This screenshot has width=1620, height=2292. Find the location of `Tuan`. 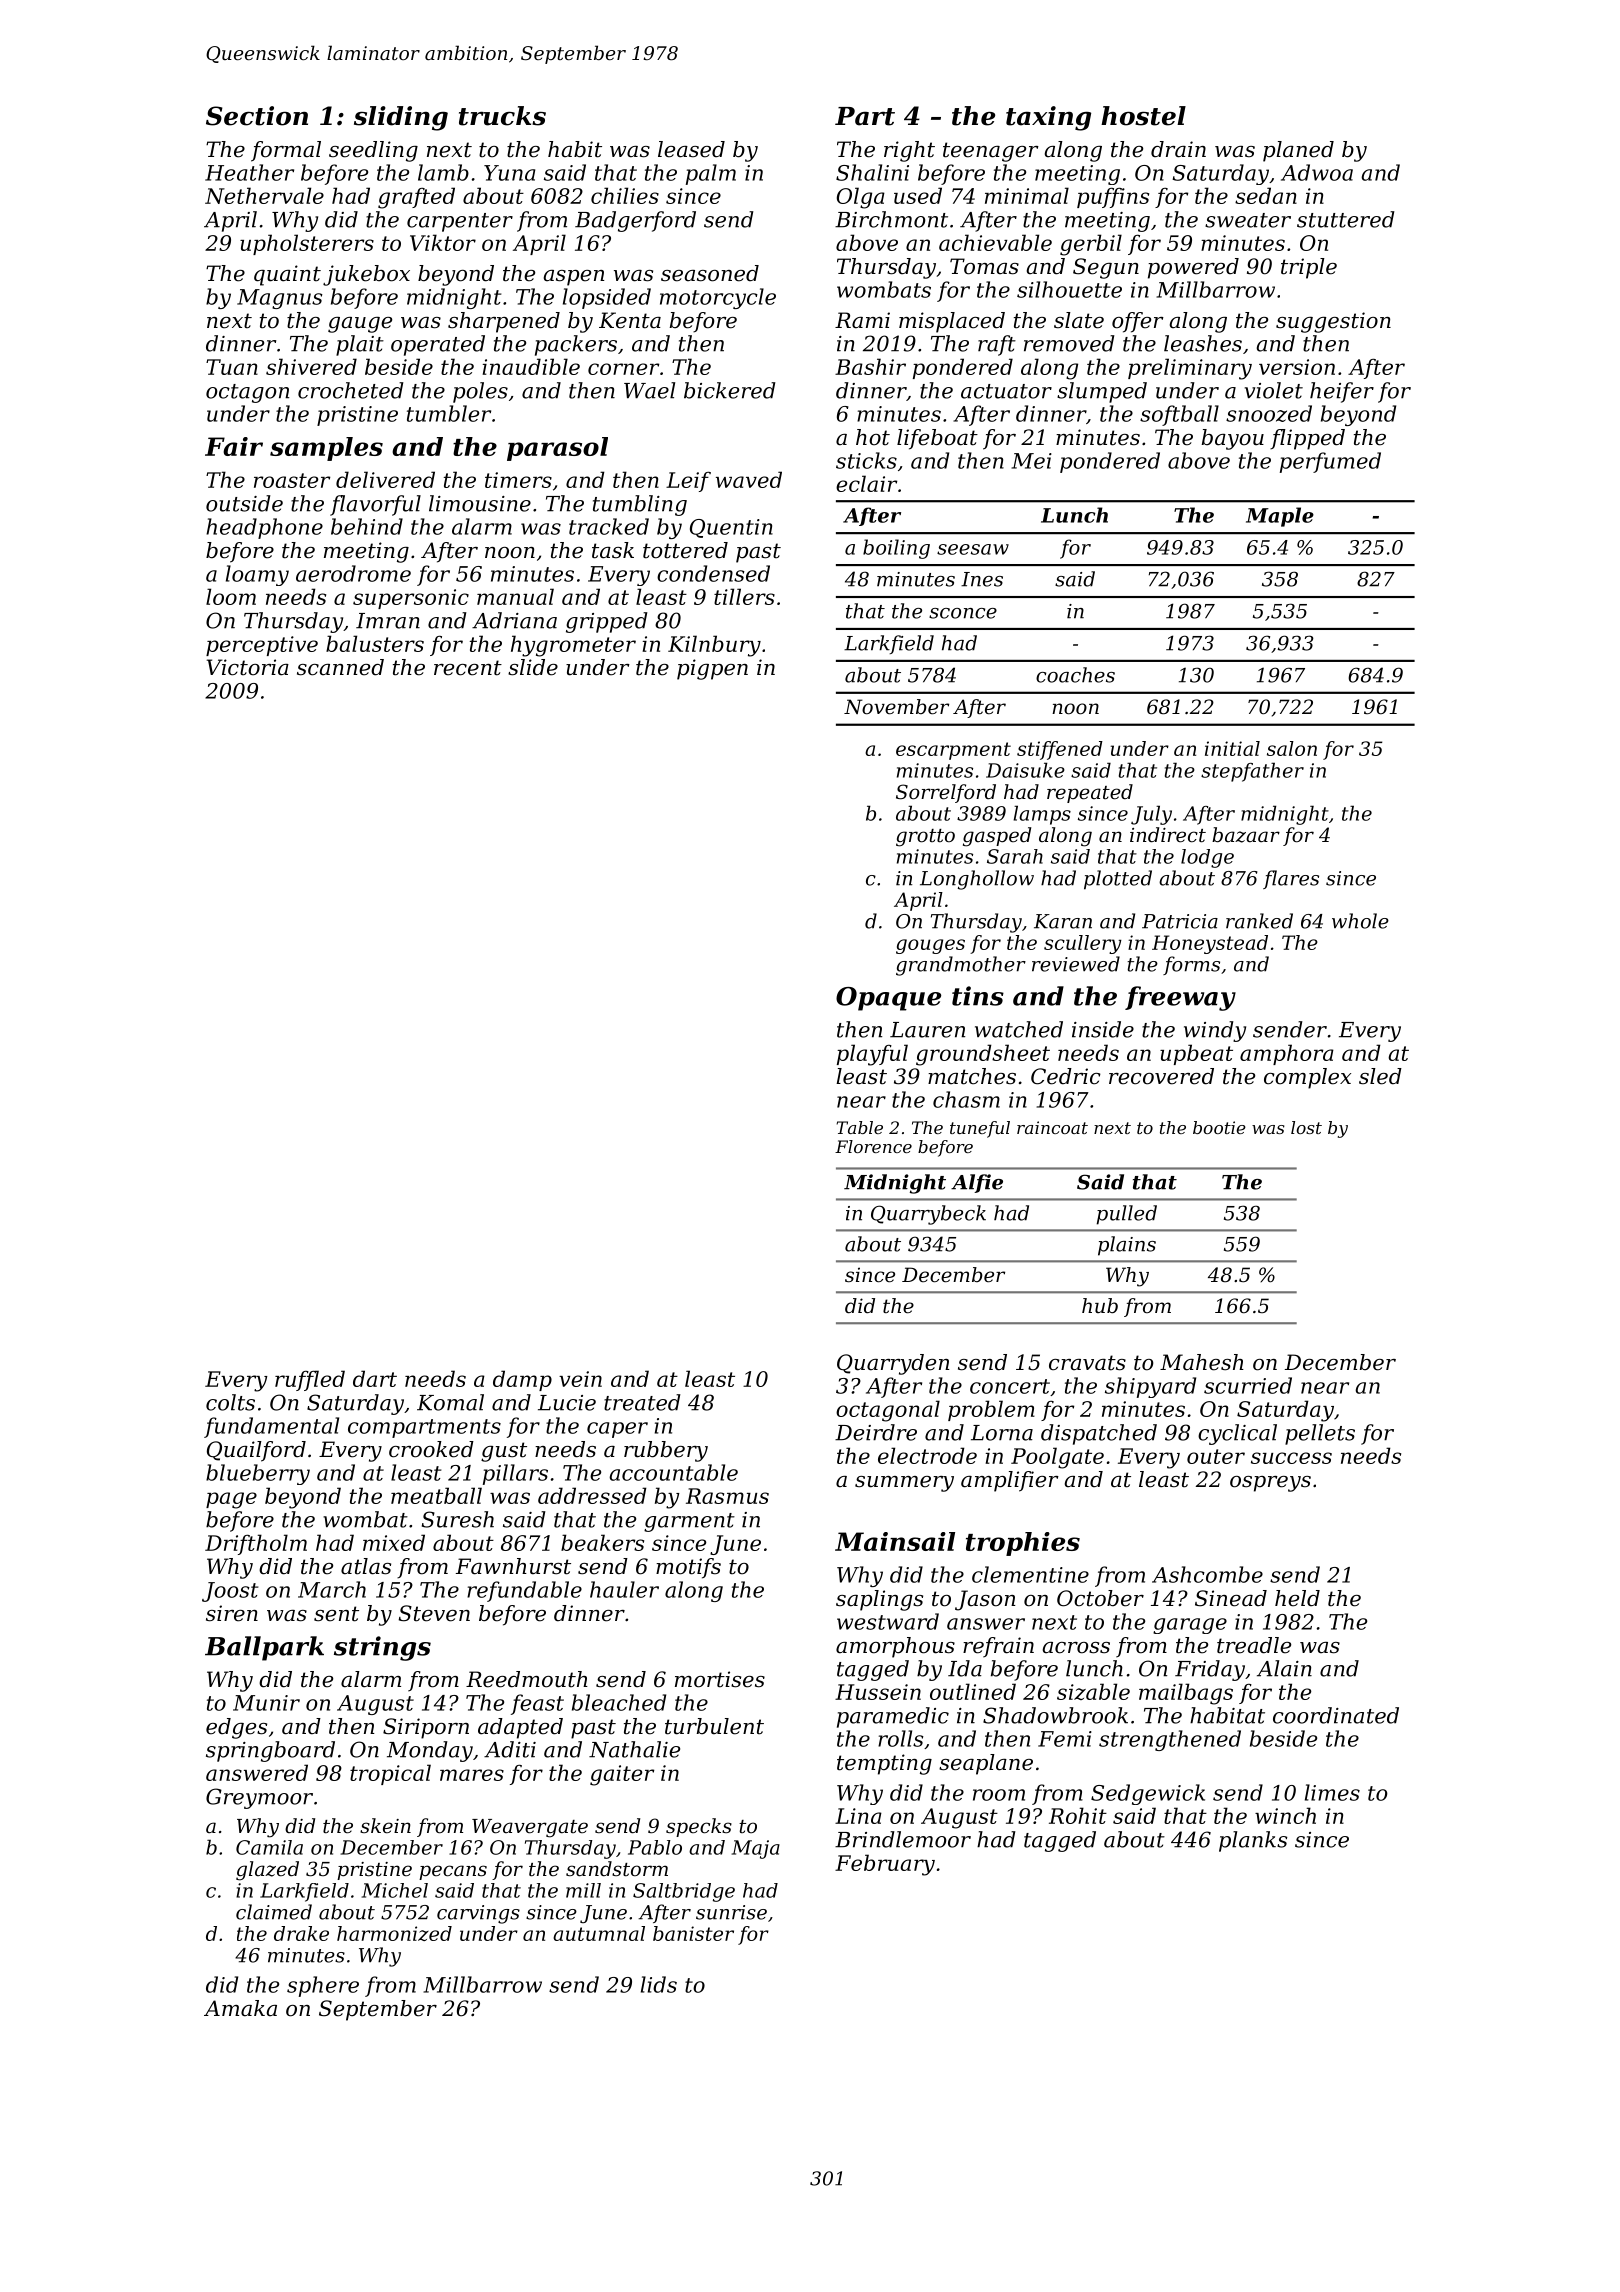

Tuan is located at coordinates (232, 367).
